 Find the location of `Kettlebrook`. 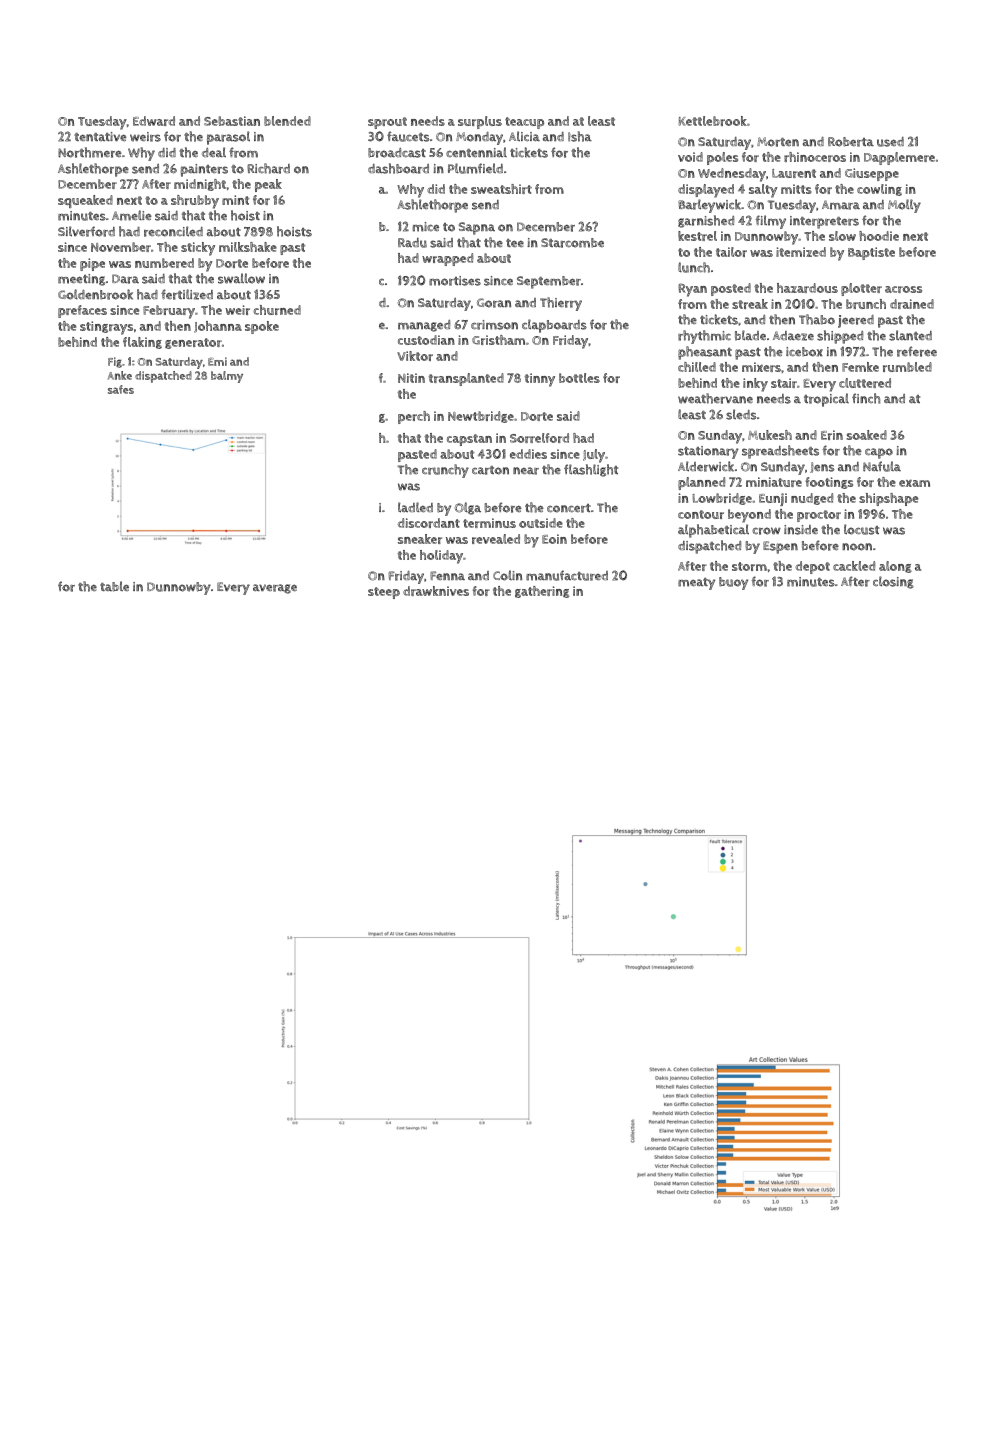

Kettlebrook is located at coordinates (713, 121).
